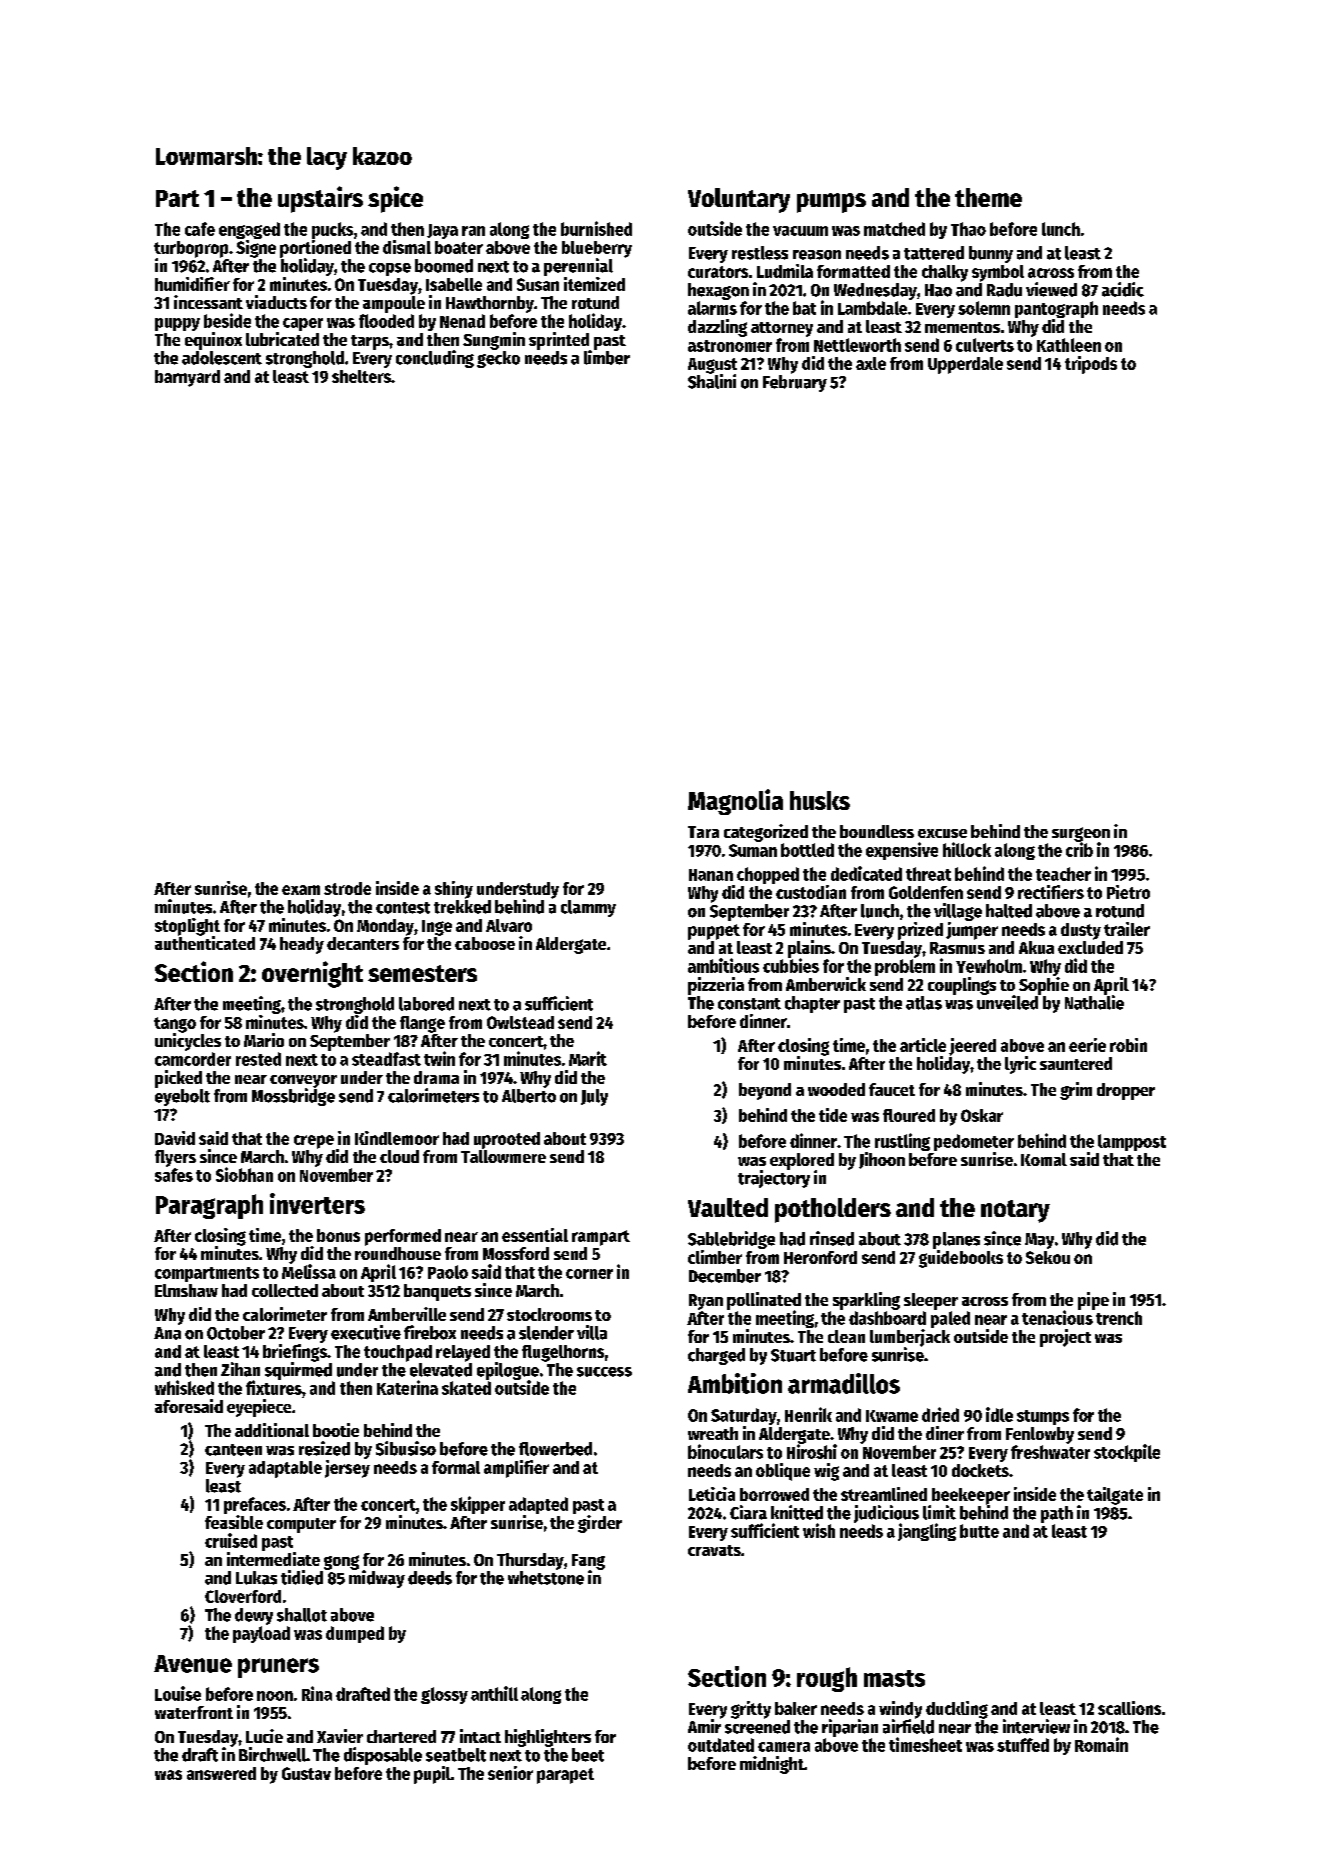 The height and width of the screenshot is (1870, 1322). I want to click on gecko, so click(498, 359).
